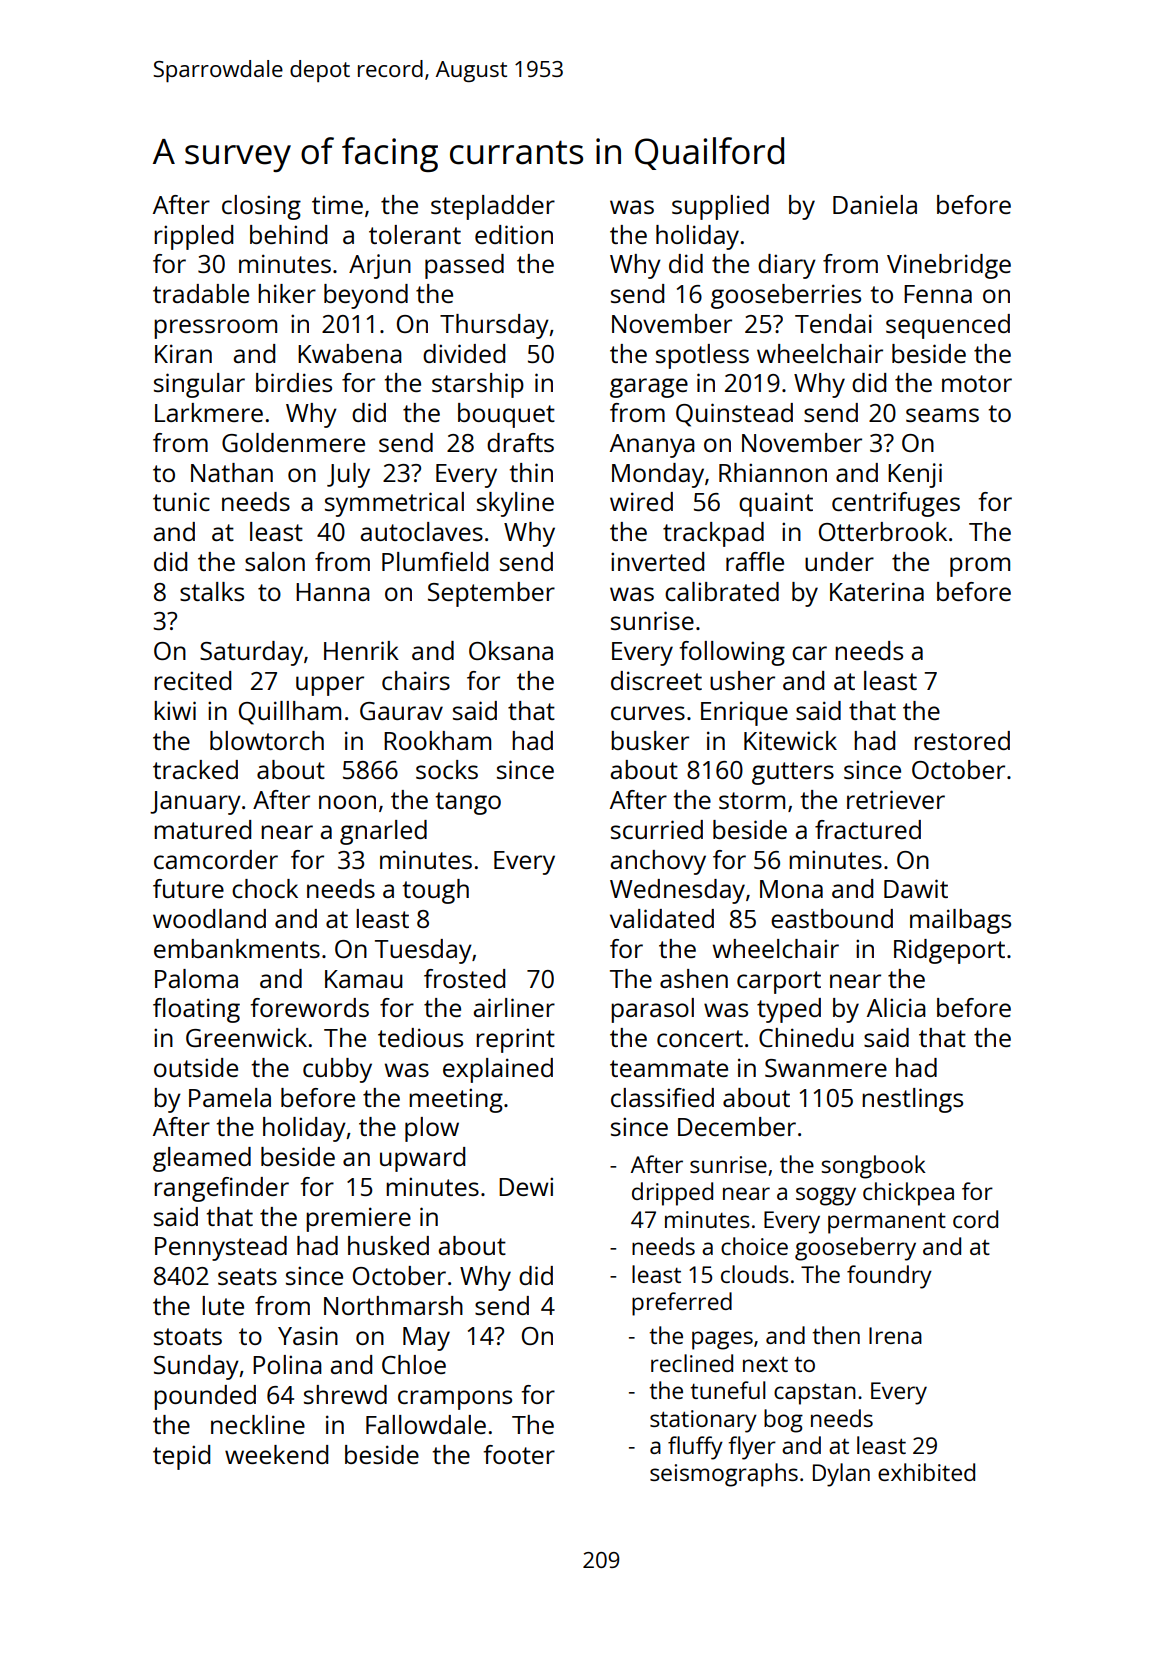  I want to click on footer, so click(519, 1454).
